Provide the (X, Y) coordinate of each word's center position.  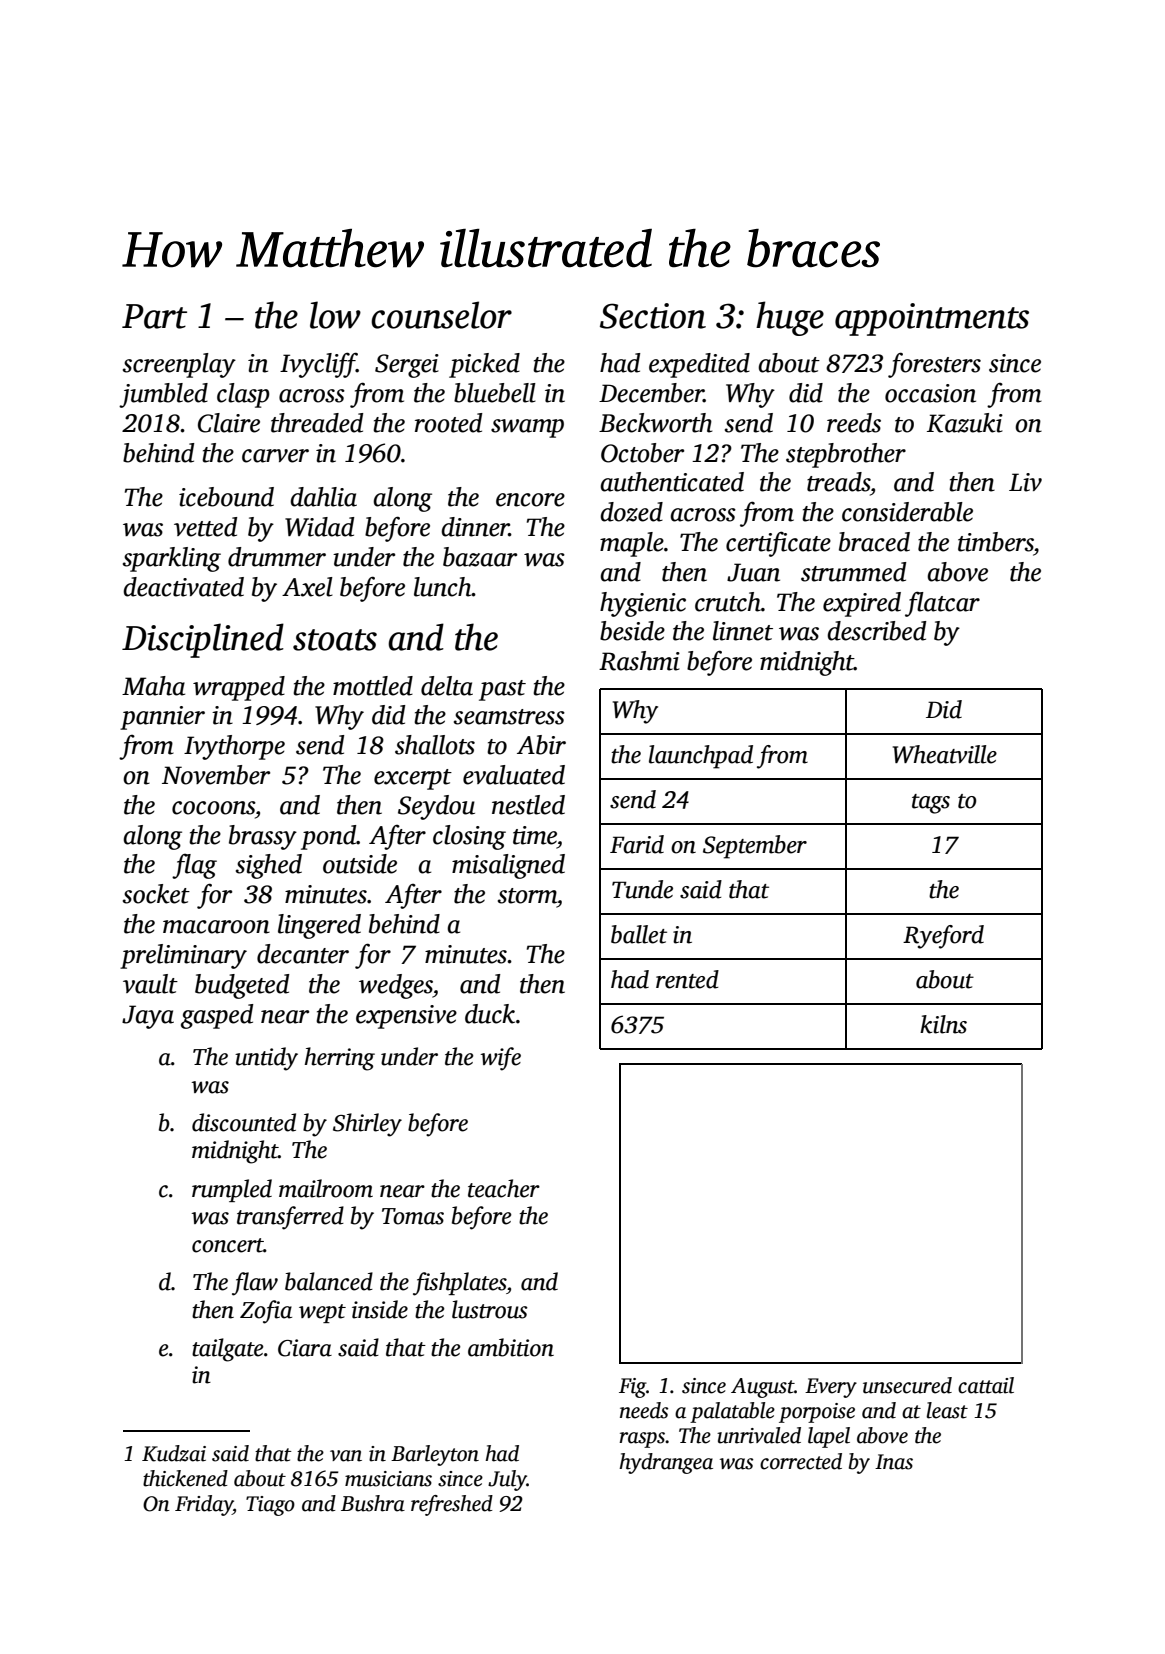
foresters (934, 365)
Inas (894, 1462)
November (216, 775)
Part (154, 316)
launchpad (701, 757)
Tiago (270, 1506)
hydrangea (666, 1463)
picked (484, 365)
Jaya (148, 1017)
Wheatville (945, 754)
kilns (943, 1024)
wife (500, 1059)
